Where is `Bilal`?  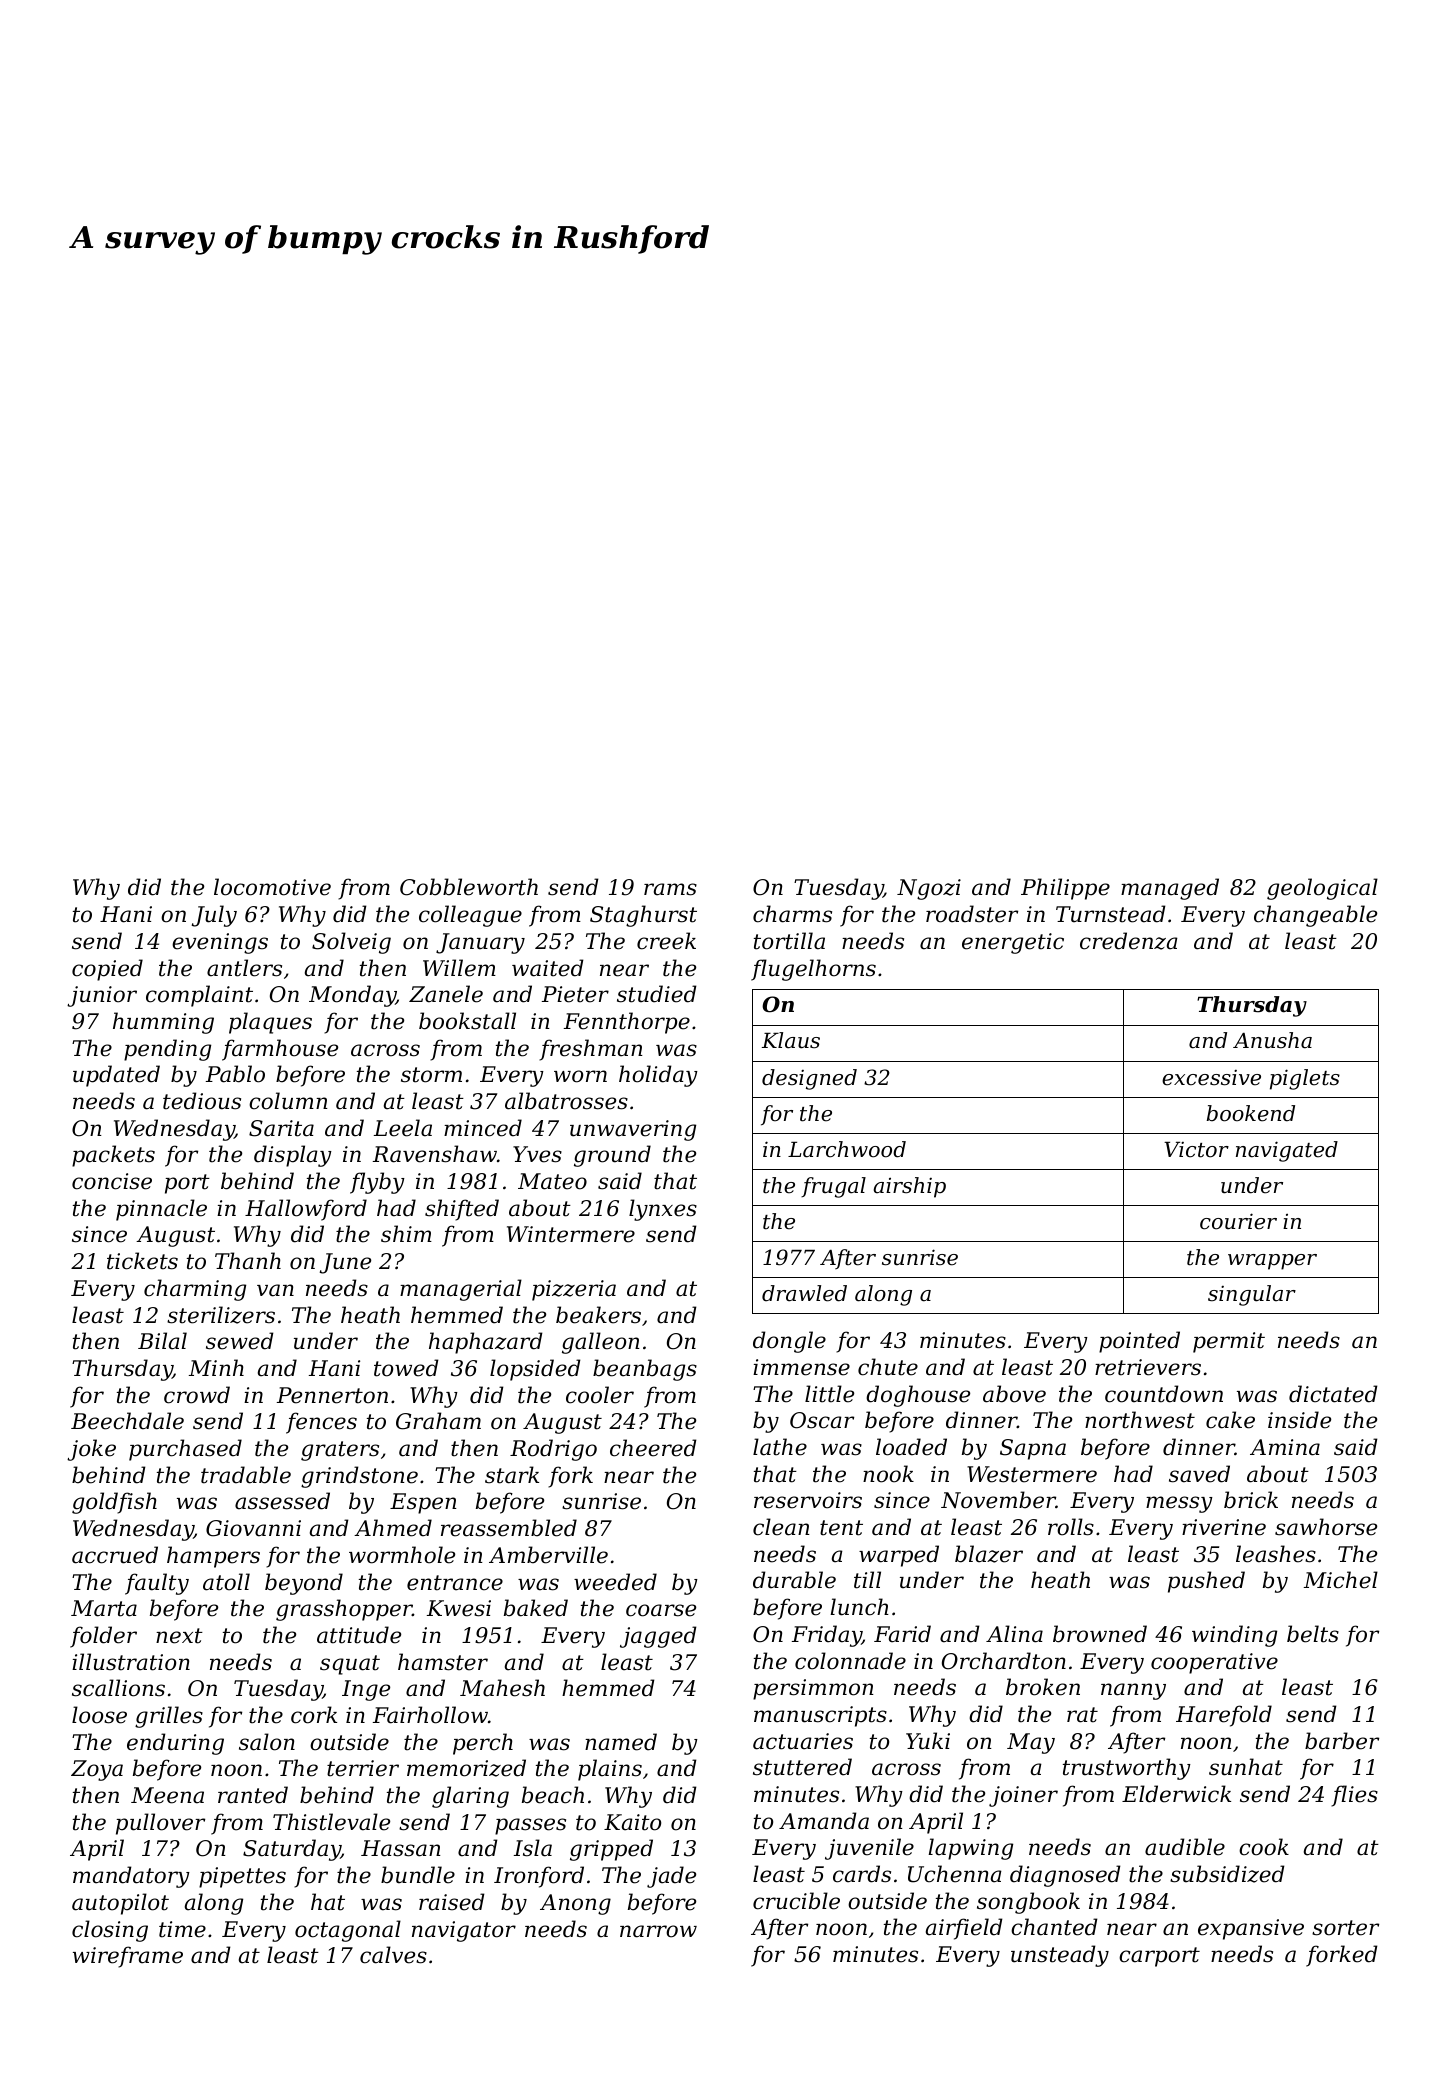 Bilal is located at coordinates (162, 1341).
